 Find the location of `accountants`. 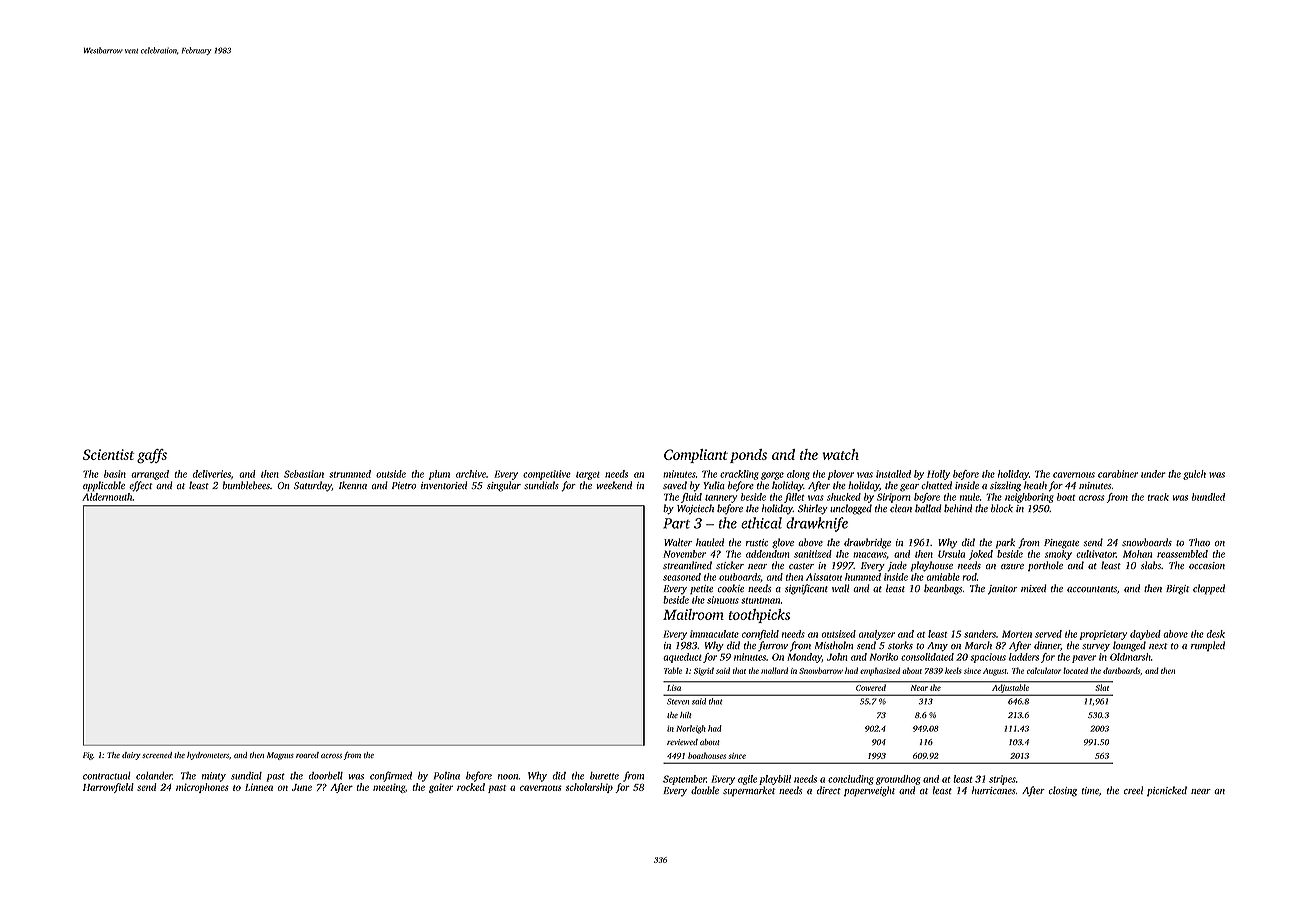

accountants is located at coordinates (1092, 589).
